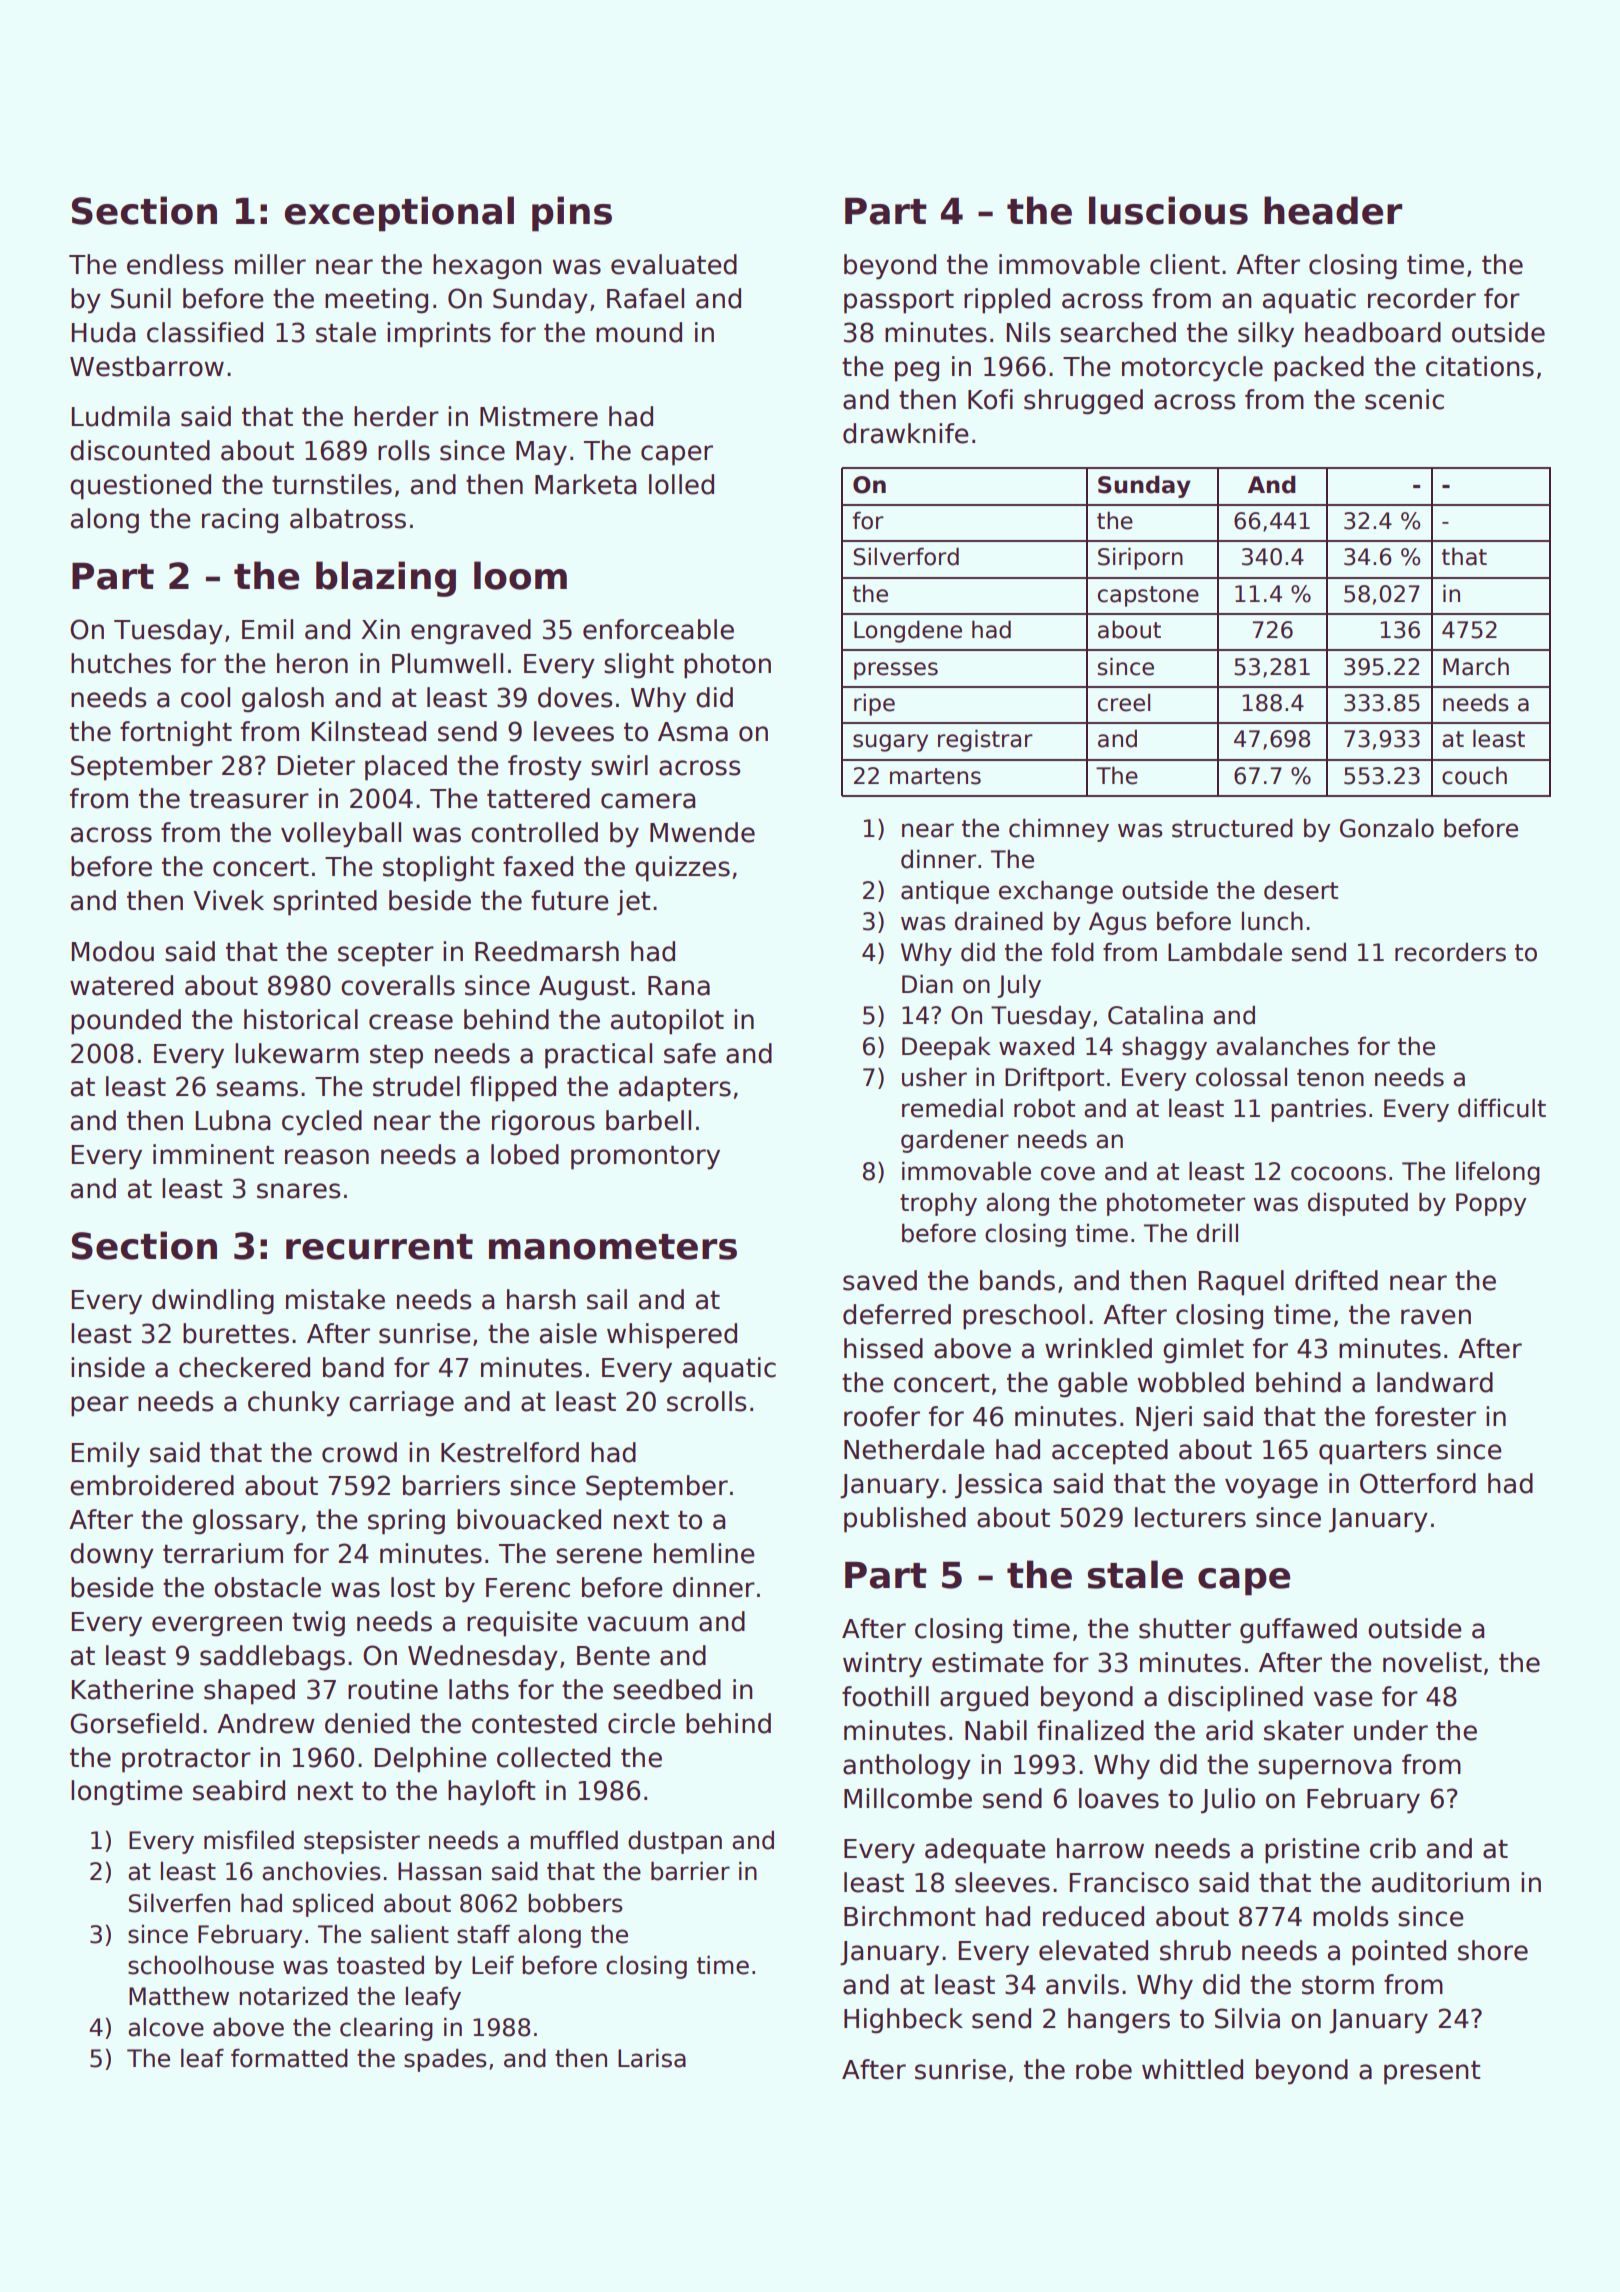  I want to click on March, so click(1476, 666).
